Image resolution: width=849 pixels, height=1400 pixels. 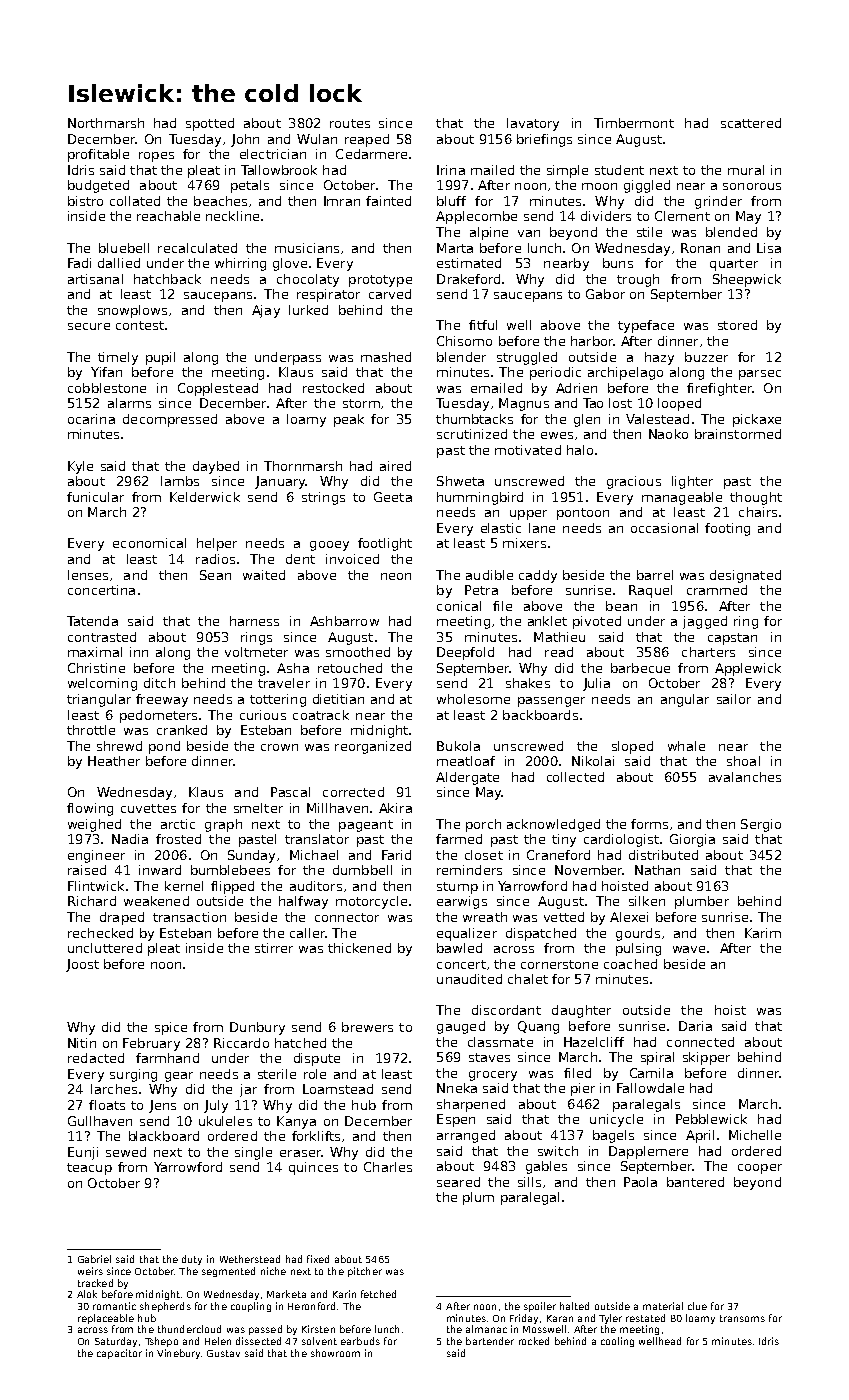 I want to click on buzzer, so click(x=706, y=357).
